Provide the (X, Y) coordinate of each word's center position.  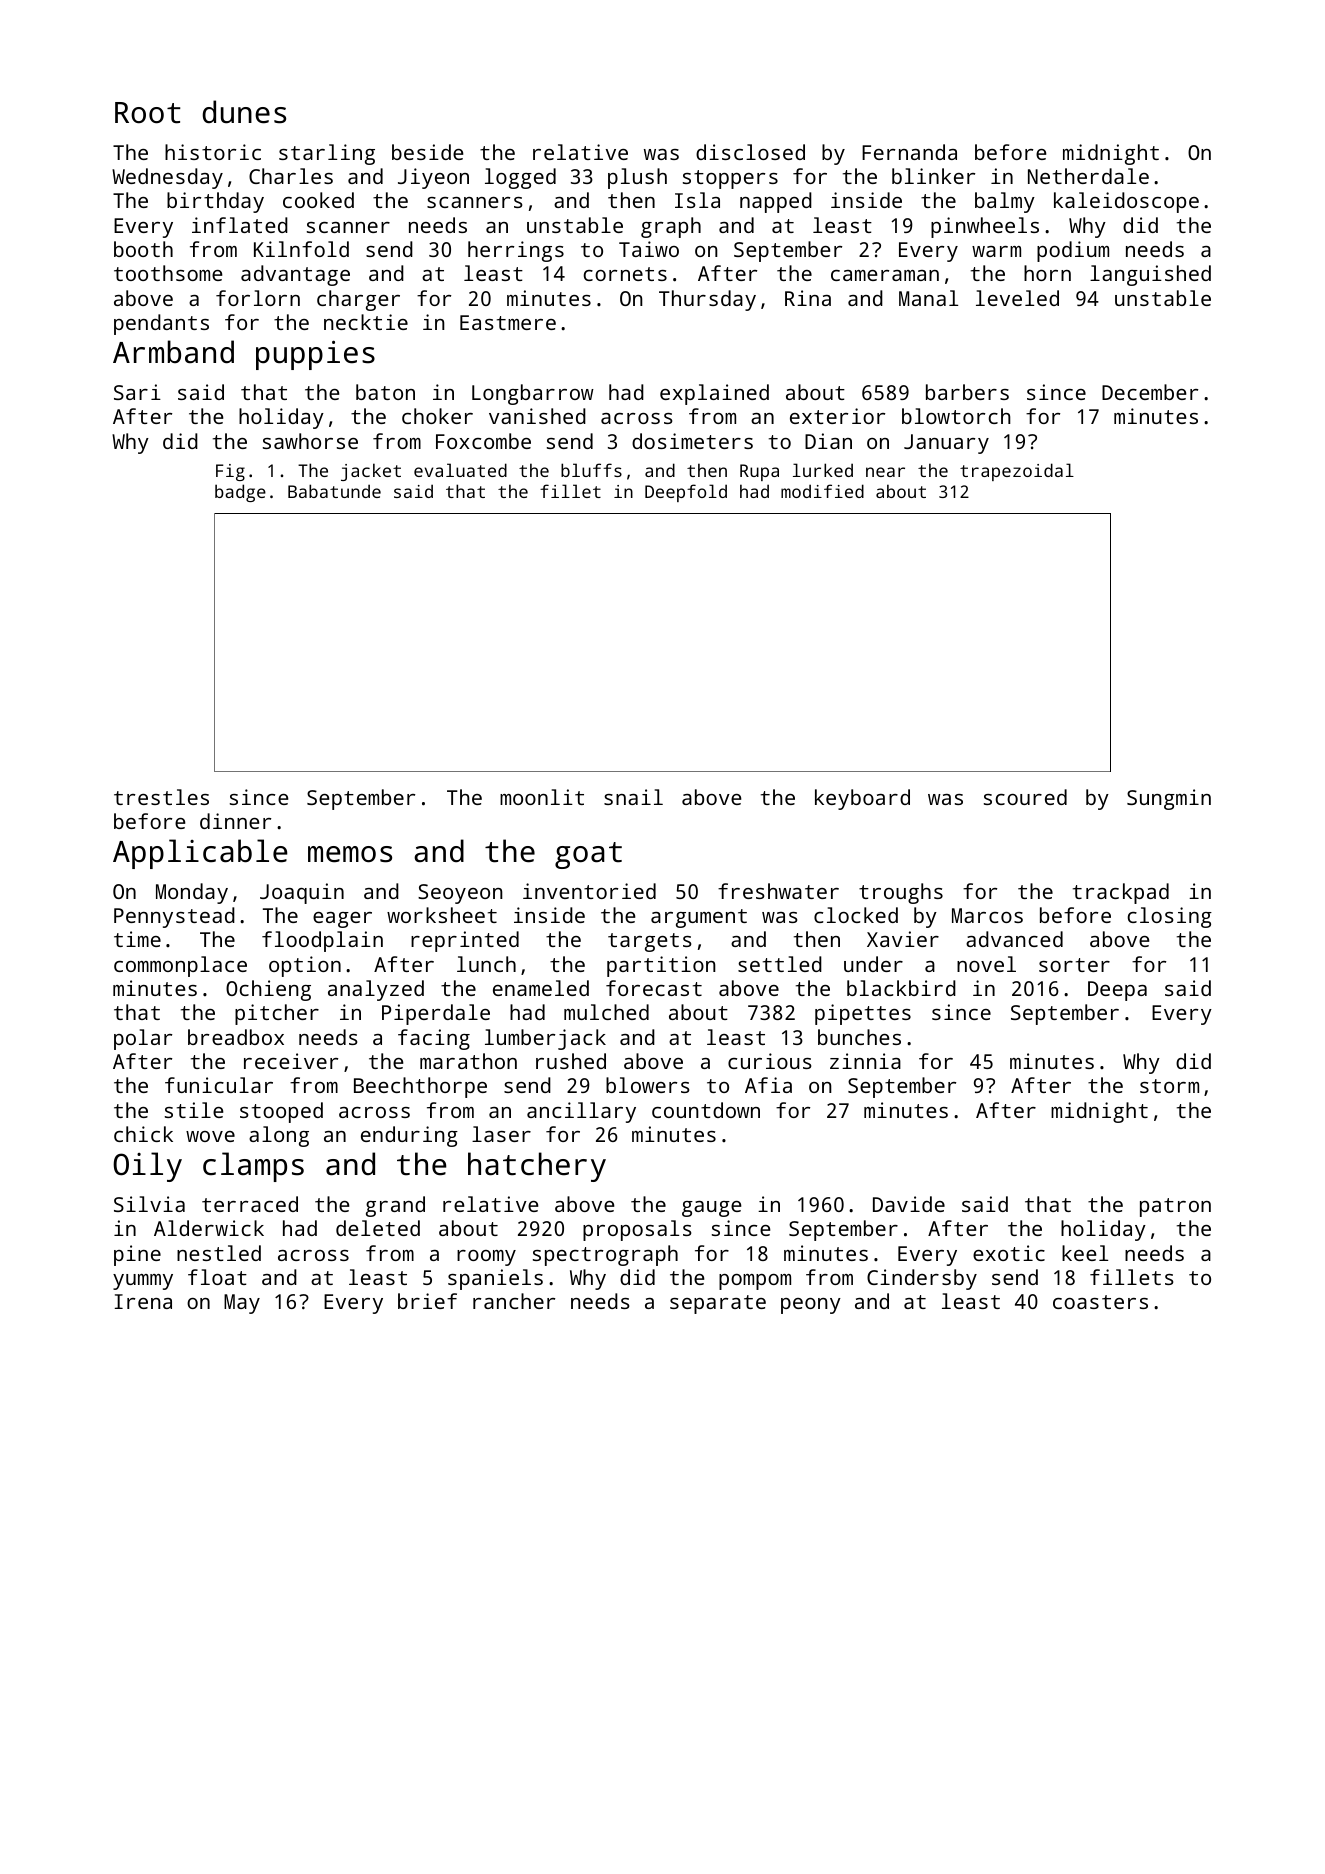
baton (385, 392)
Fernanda (909, 152)
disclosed (750, 152)
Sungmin (1169, 799)
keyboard (862, 799)
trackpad (1121, 893)
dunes (244, 112)
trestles (161, 797)
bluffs (591, 470)
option (305, 966)
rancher (514, 1301)
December (1150, 392)
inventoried (589, 891)
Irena (143, 1301)
